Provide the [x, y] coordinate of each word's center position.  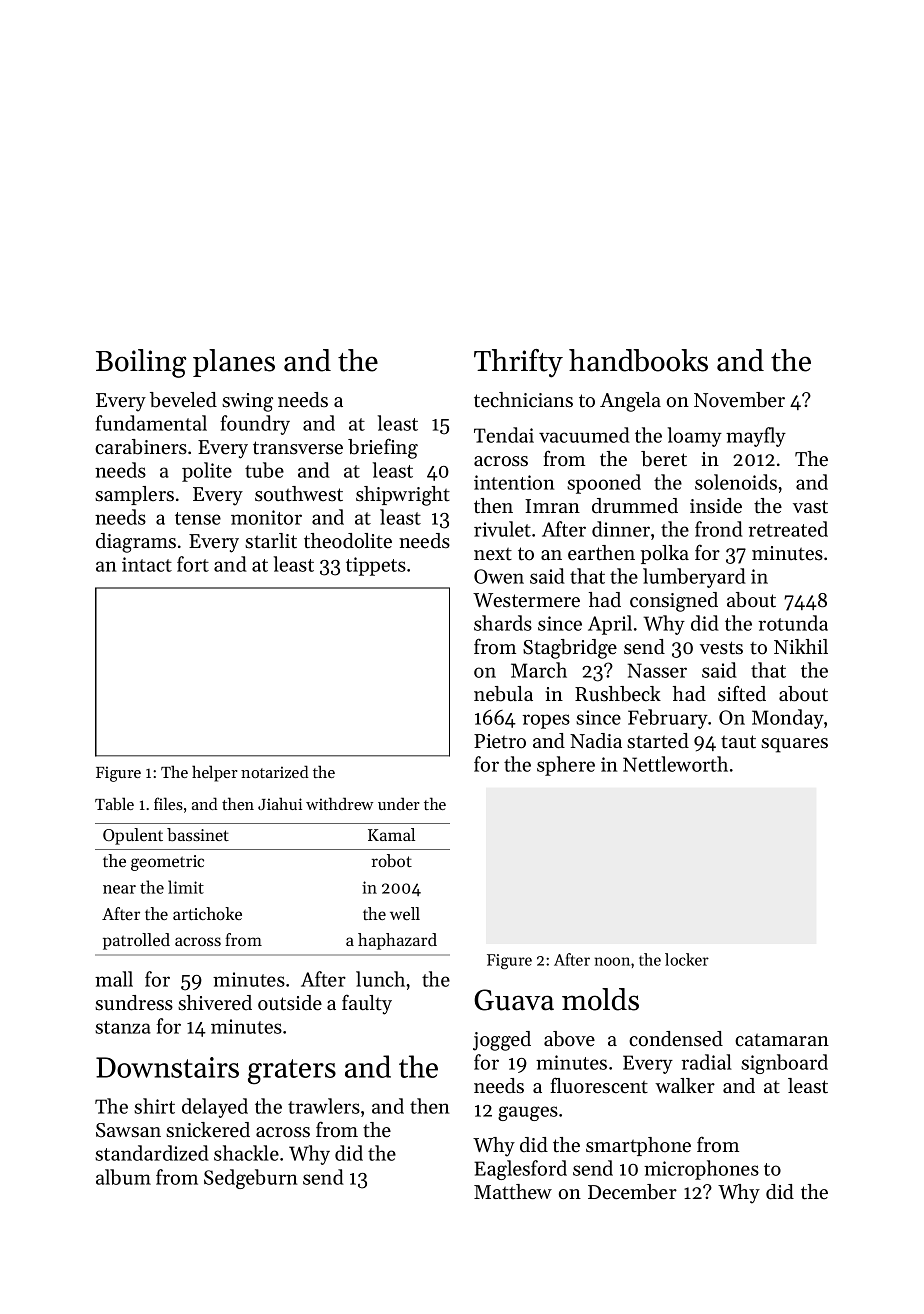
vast [810, 507]
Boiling [141, 363]
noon [612, 961]
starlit [271, 541]
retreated [788, 529]
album [123, 1177]
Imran [552, 506]
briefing [383, 448]
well [405, 913]
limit [186, 887]
